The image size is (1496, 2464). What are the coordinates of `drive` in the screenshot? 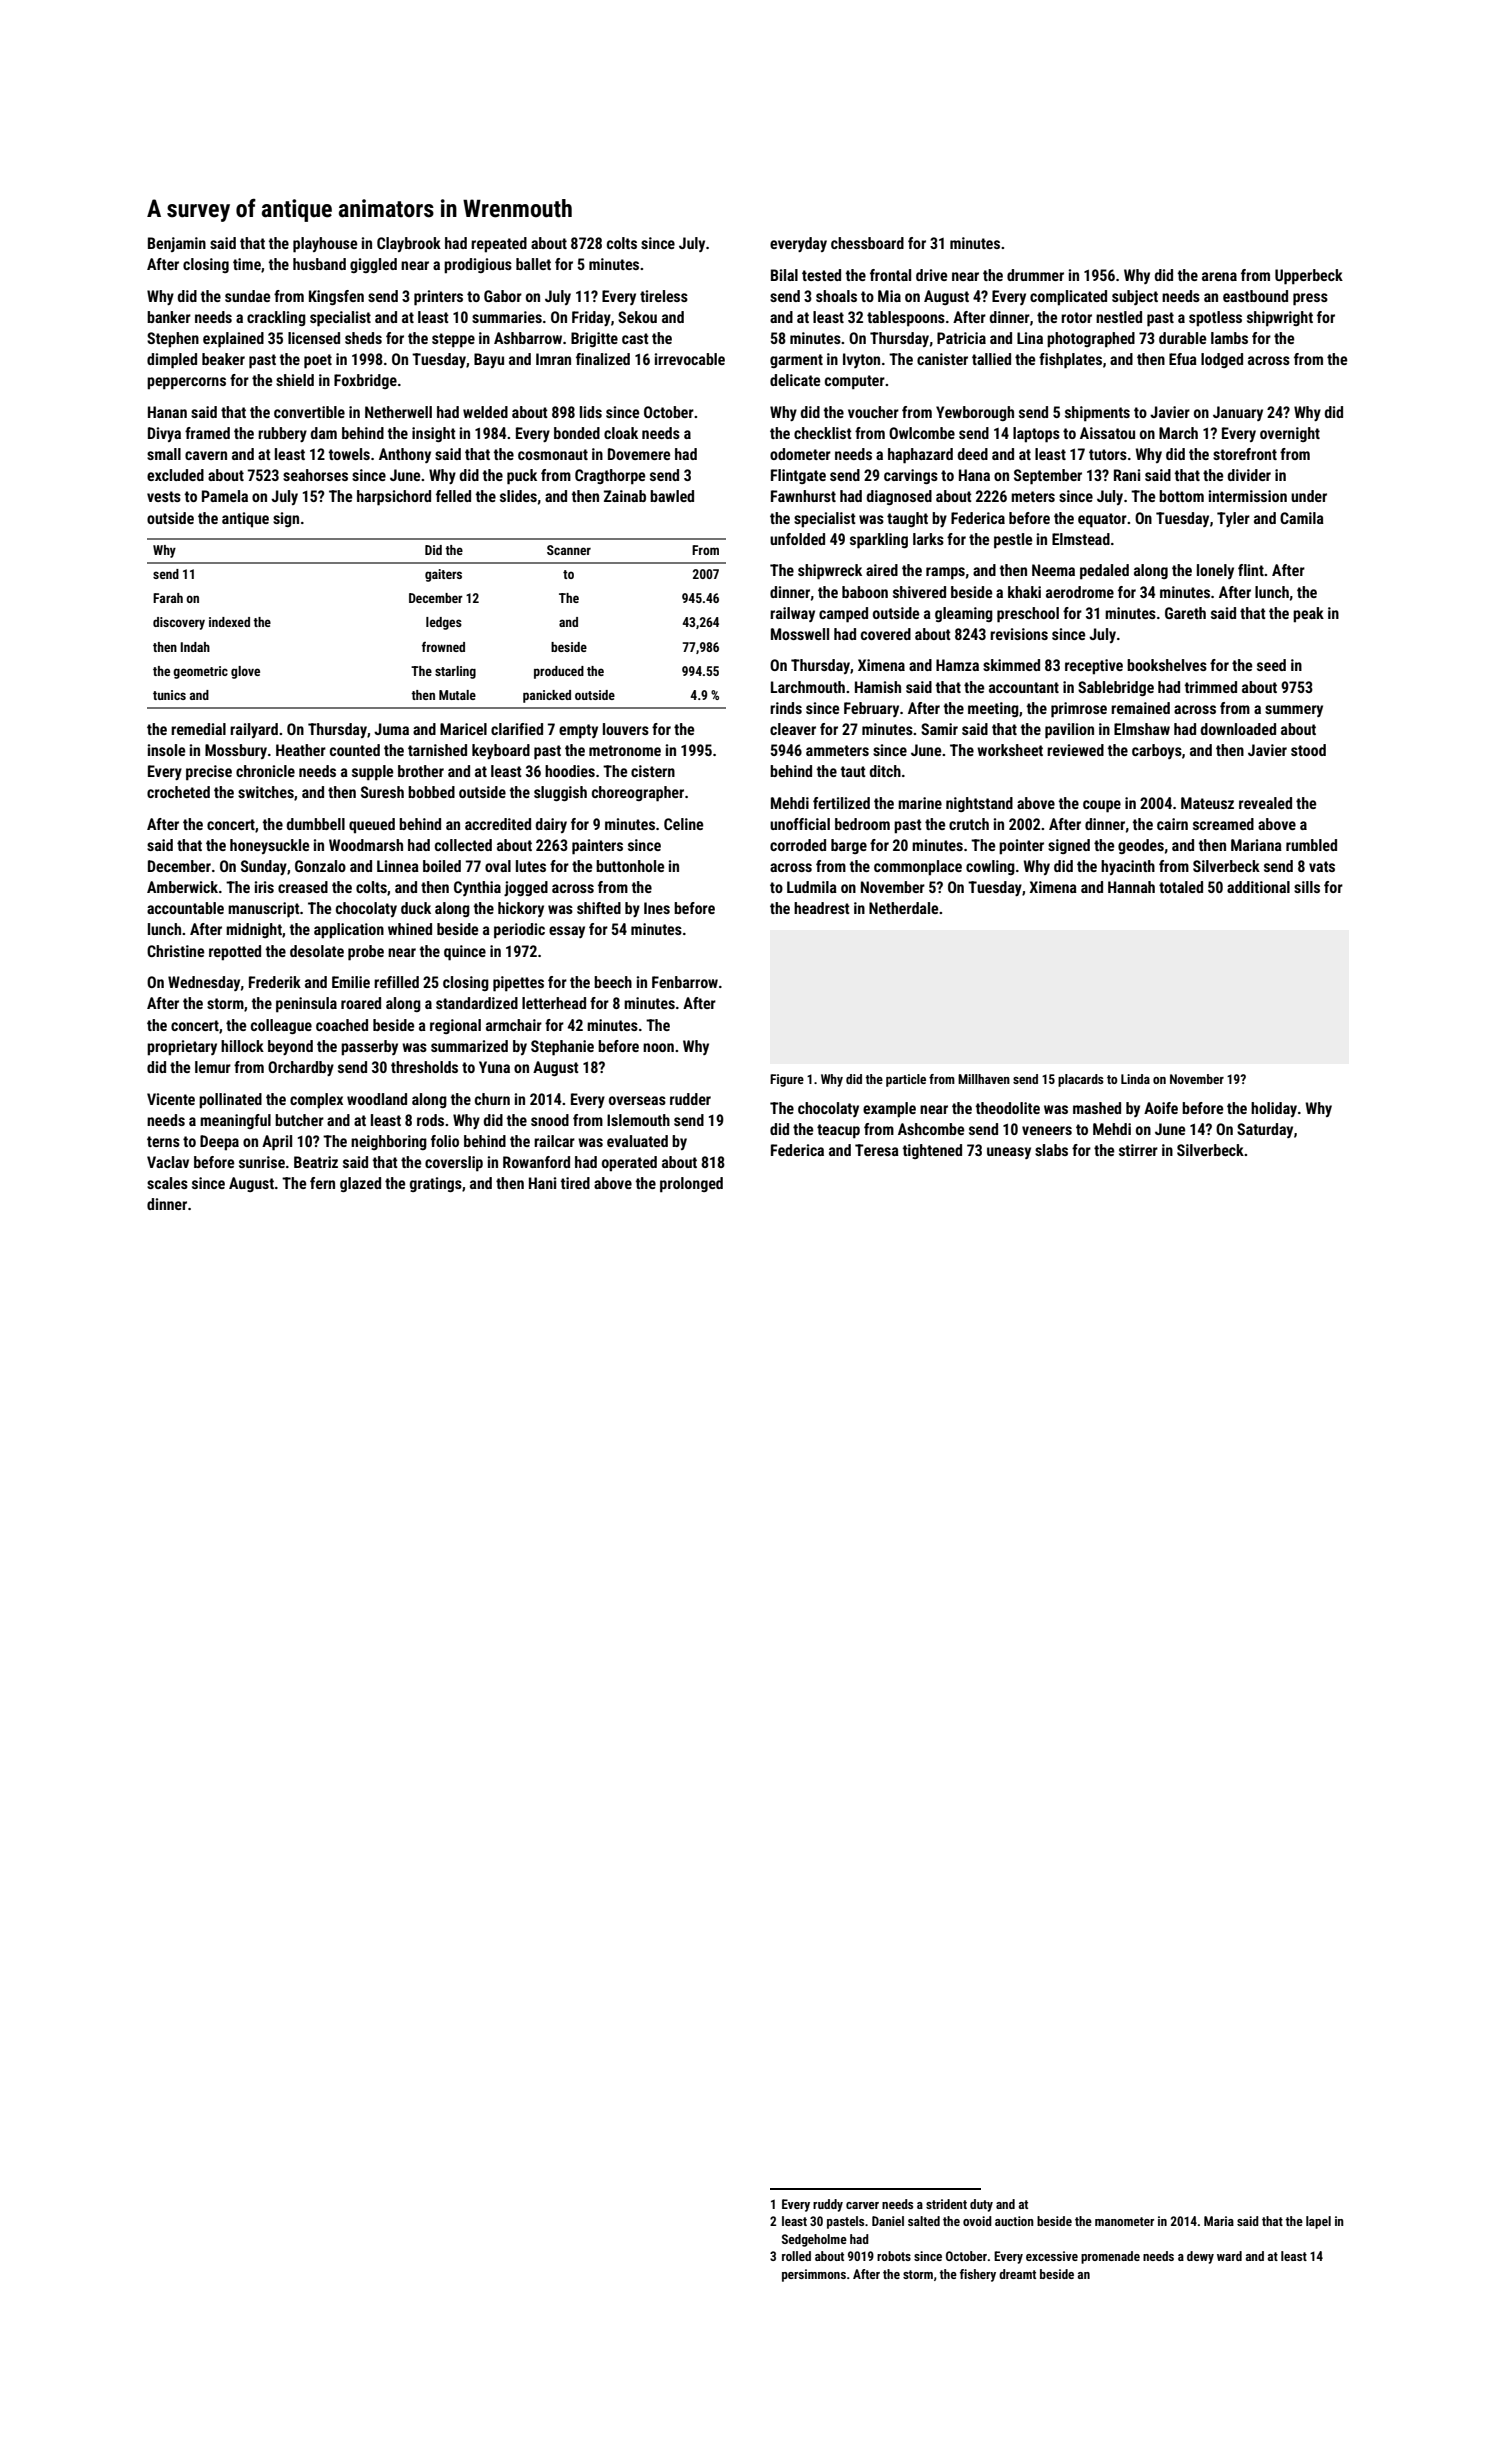 It's located at (931, 275).
